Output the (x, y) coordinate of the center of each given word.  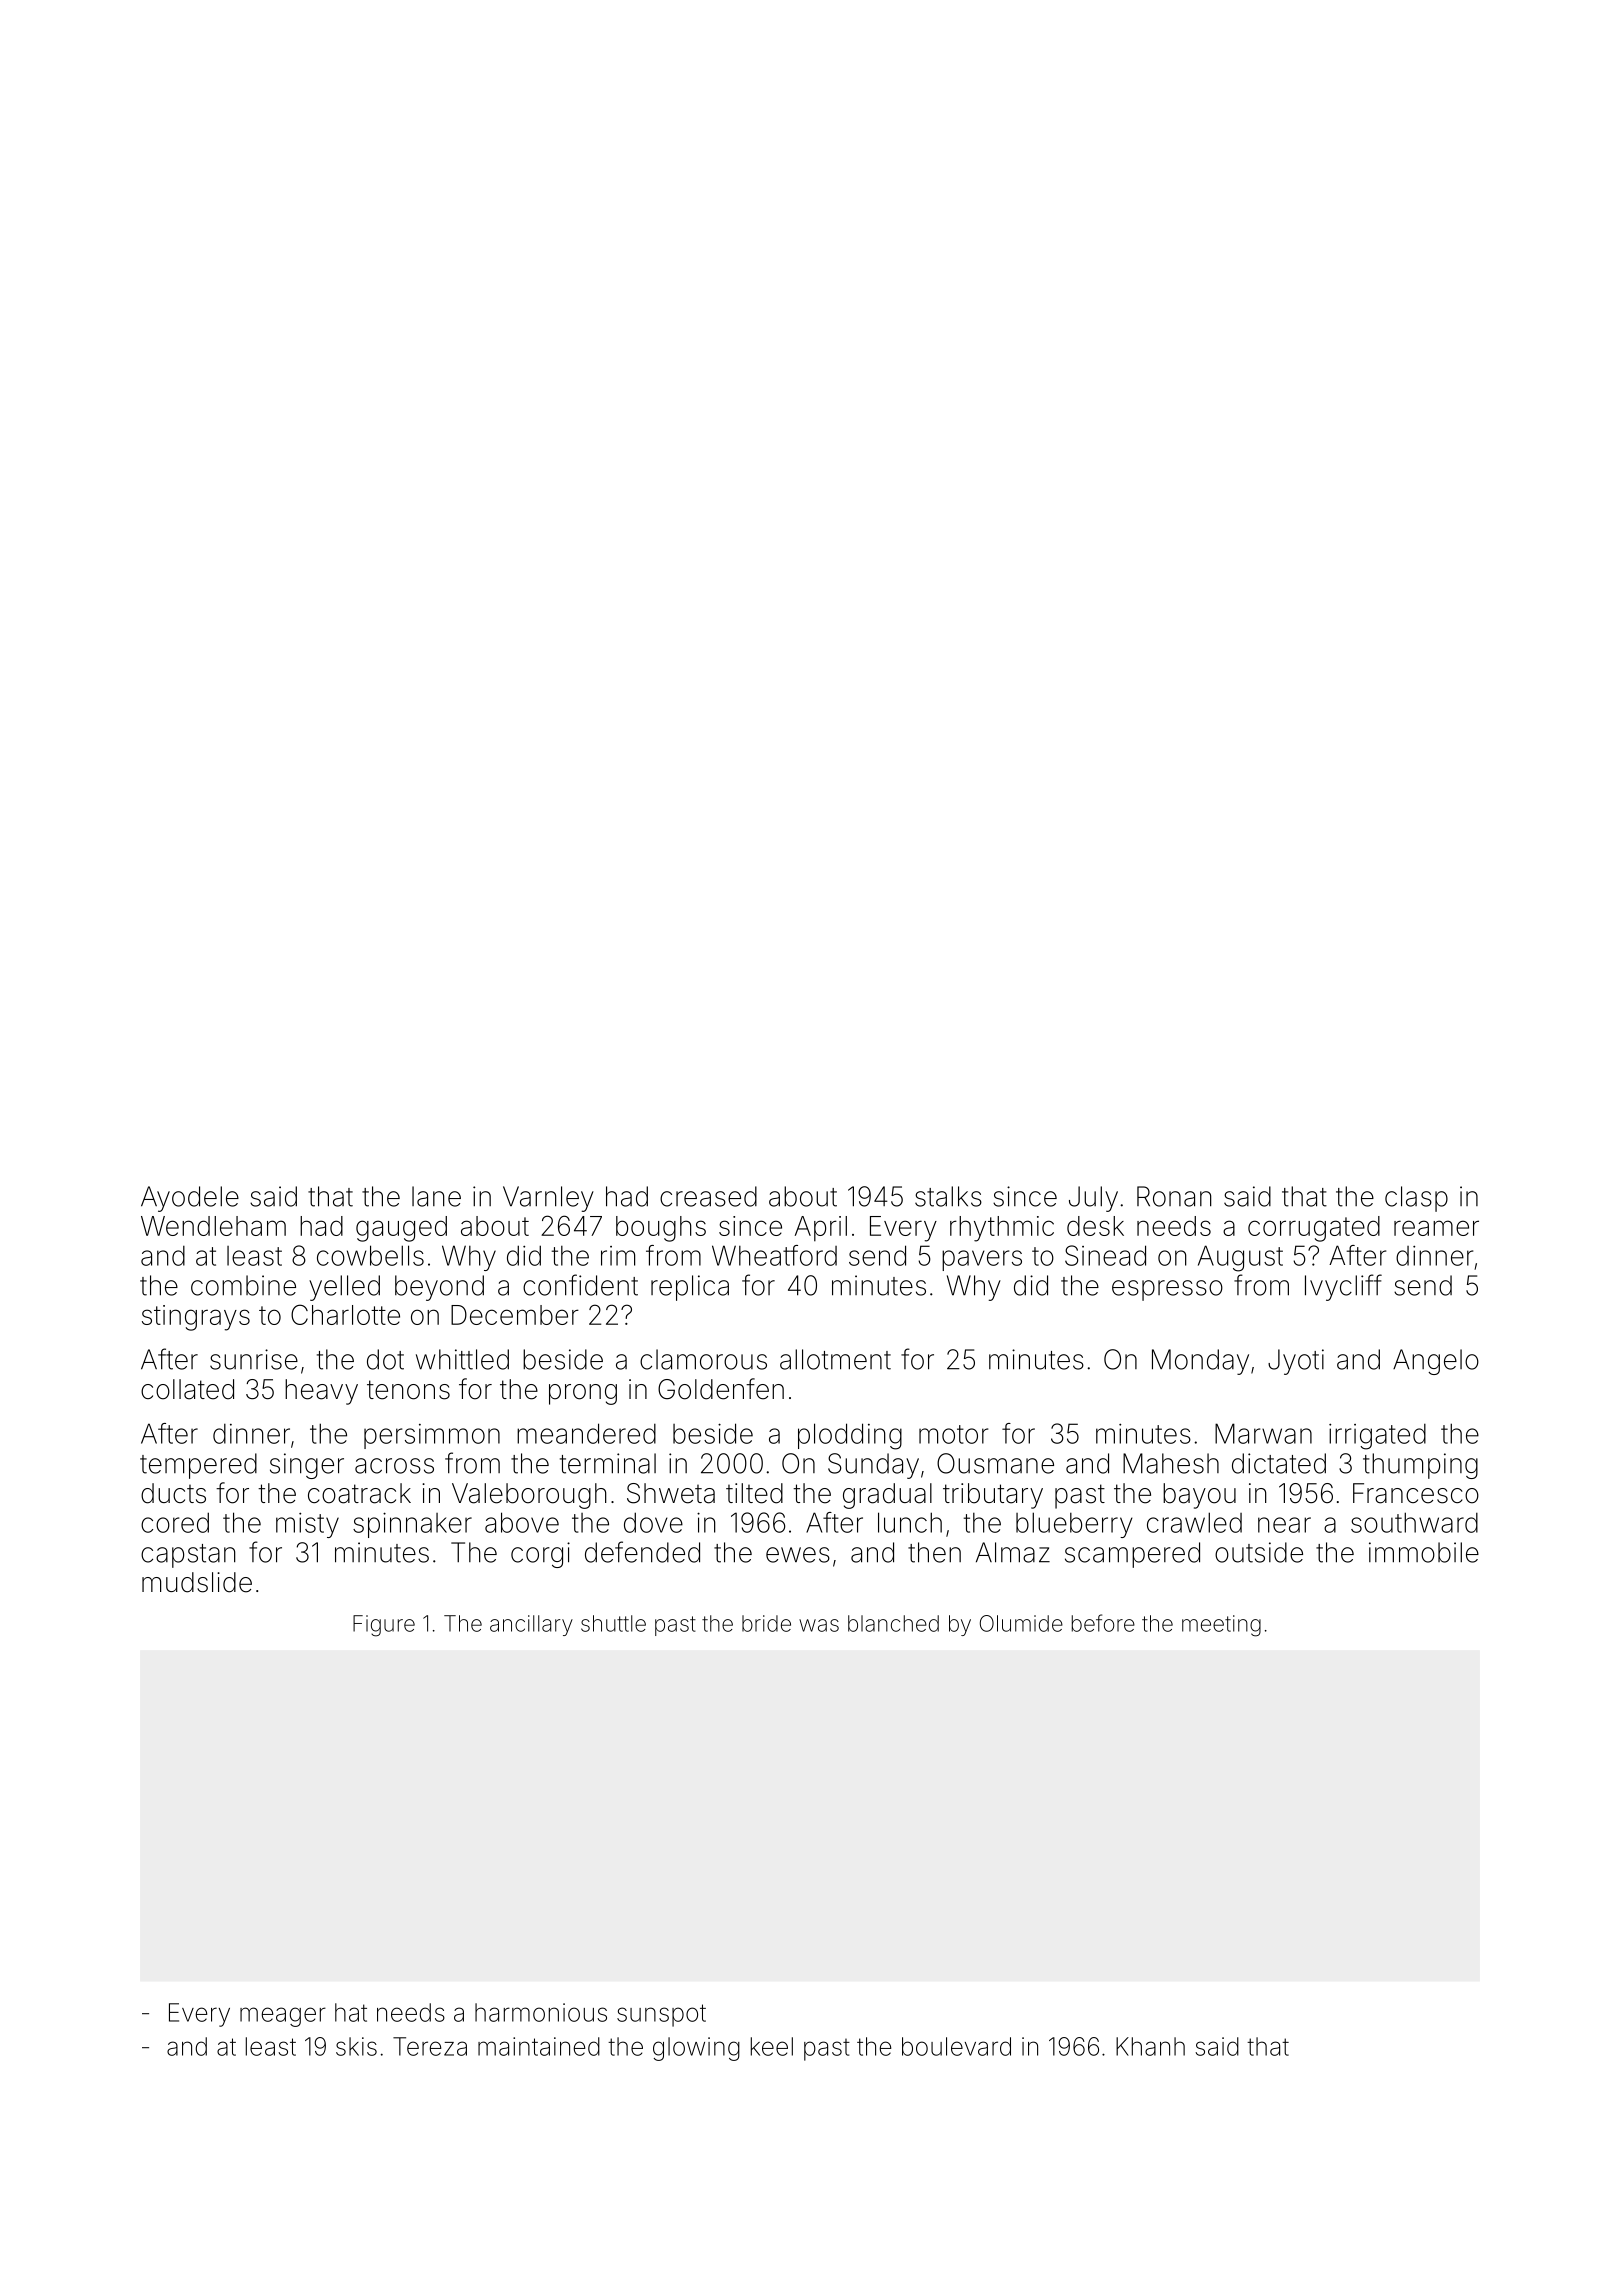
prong (583, 1394)
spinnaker (412, 1525)
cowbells (370, 1255)
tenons (408, 1390)
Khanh (1150, 2046)
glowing (696, 2049)
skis (356, 2046)
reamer (1436, 1228)
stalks (948, 1196)
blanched (893, 1623)
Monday (1200, 1362)
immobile (1424, 1552)
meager (283, 2017)
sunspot (661, 2015)
